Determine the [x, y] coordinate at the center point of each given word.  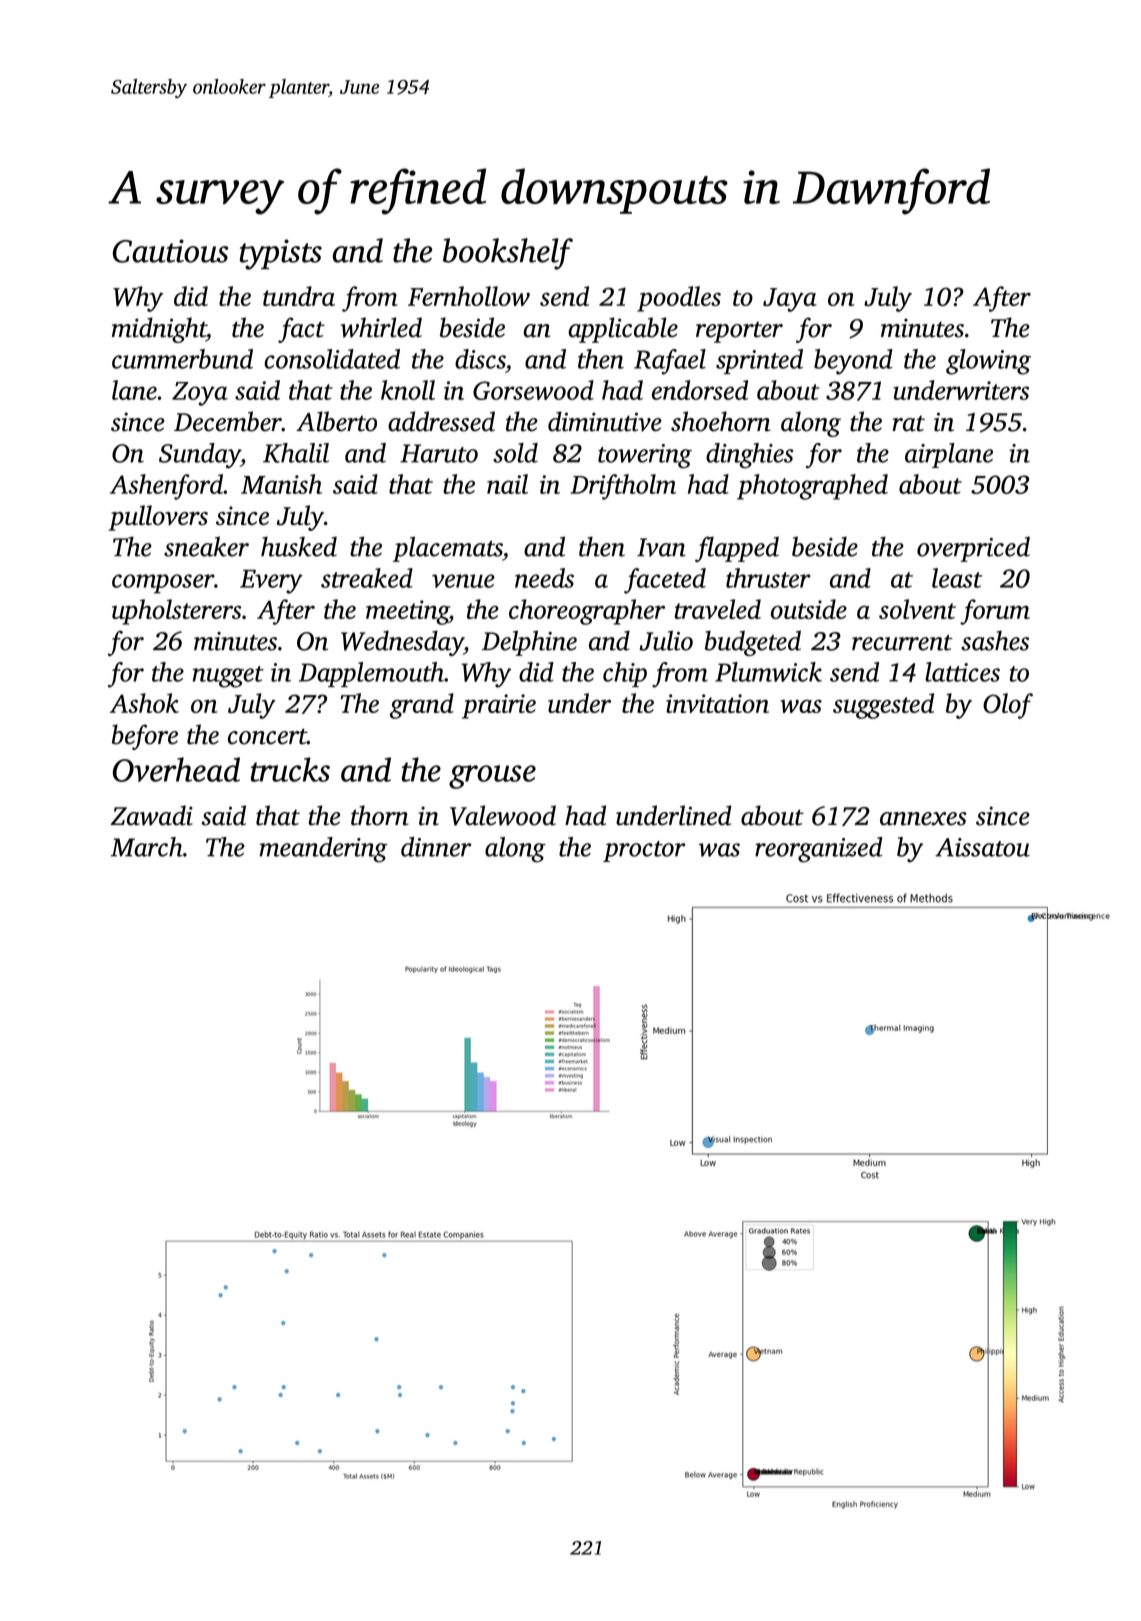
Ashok [144, 703]
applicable [623, 330]
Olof [1008, 706]
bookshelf [508, 254]
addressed [441, 421]
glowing [988, 362]
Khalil [296, 453]
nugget [228, 677]
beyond [853, 362]
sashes [995, 641]
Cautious [171, 251]
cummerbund [182, 359]
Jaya [790, 300]
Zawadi [152, 815]
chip [625, 674]
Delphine [529, 643]
